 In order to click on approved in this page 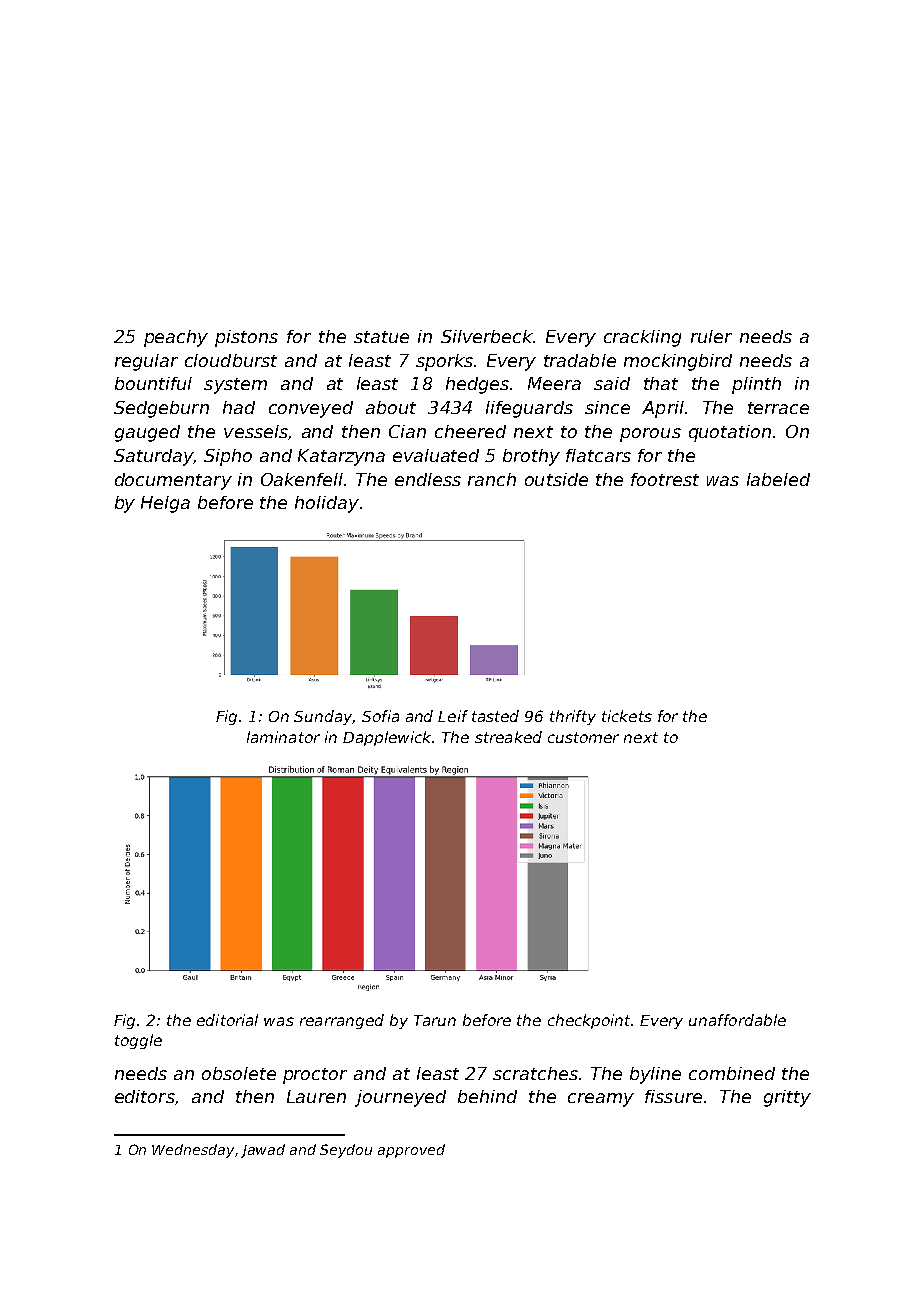, I will do `click(411, 1151)`.
